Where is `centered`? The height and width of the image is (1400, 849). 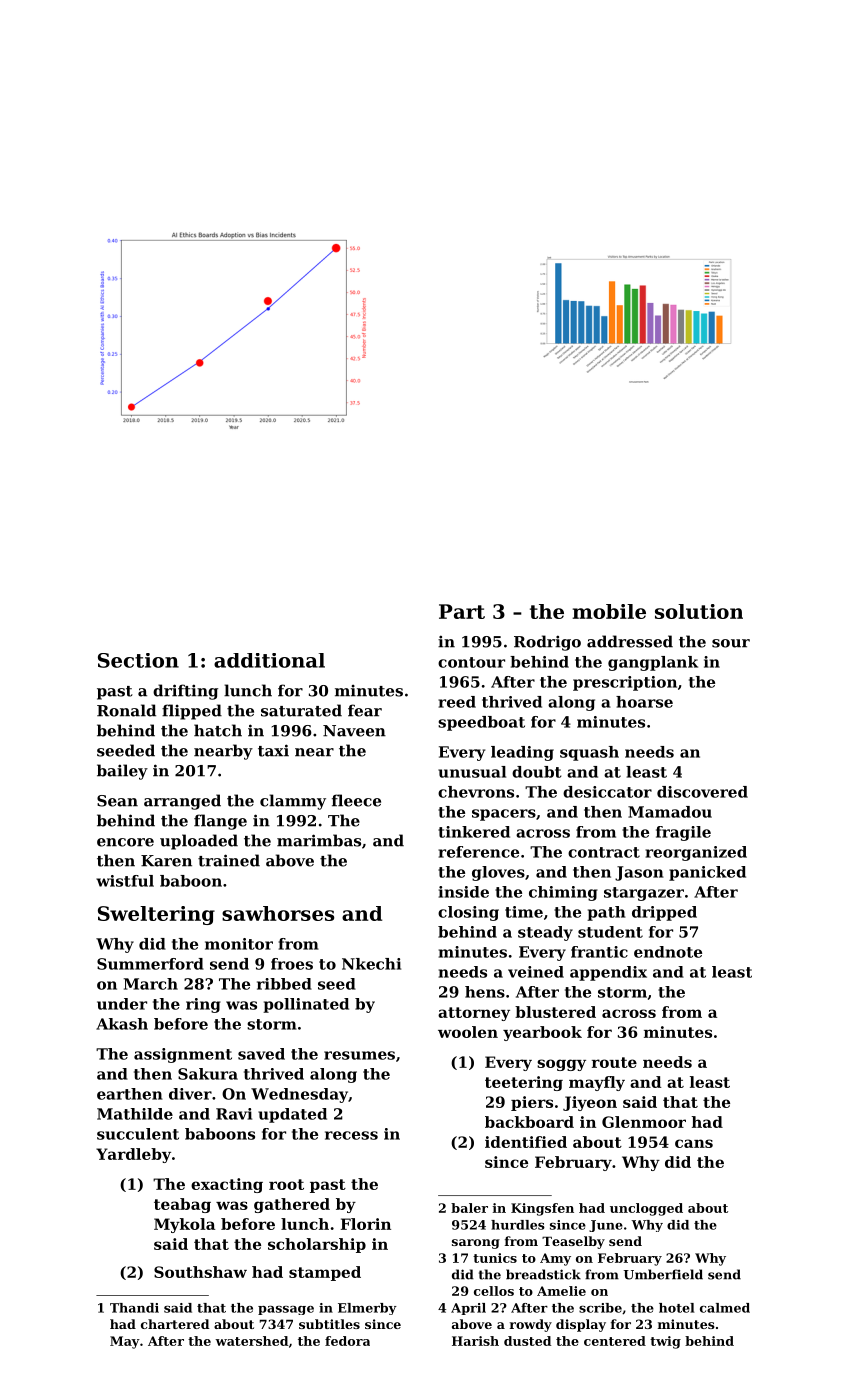 centered is located at coordinates (615, 1341).
